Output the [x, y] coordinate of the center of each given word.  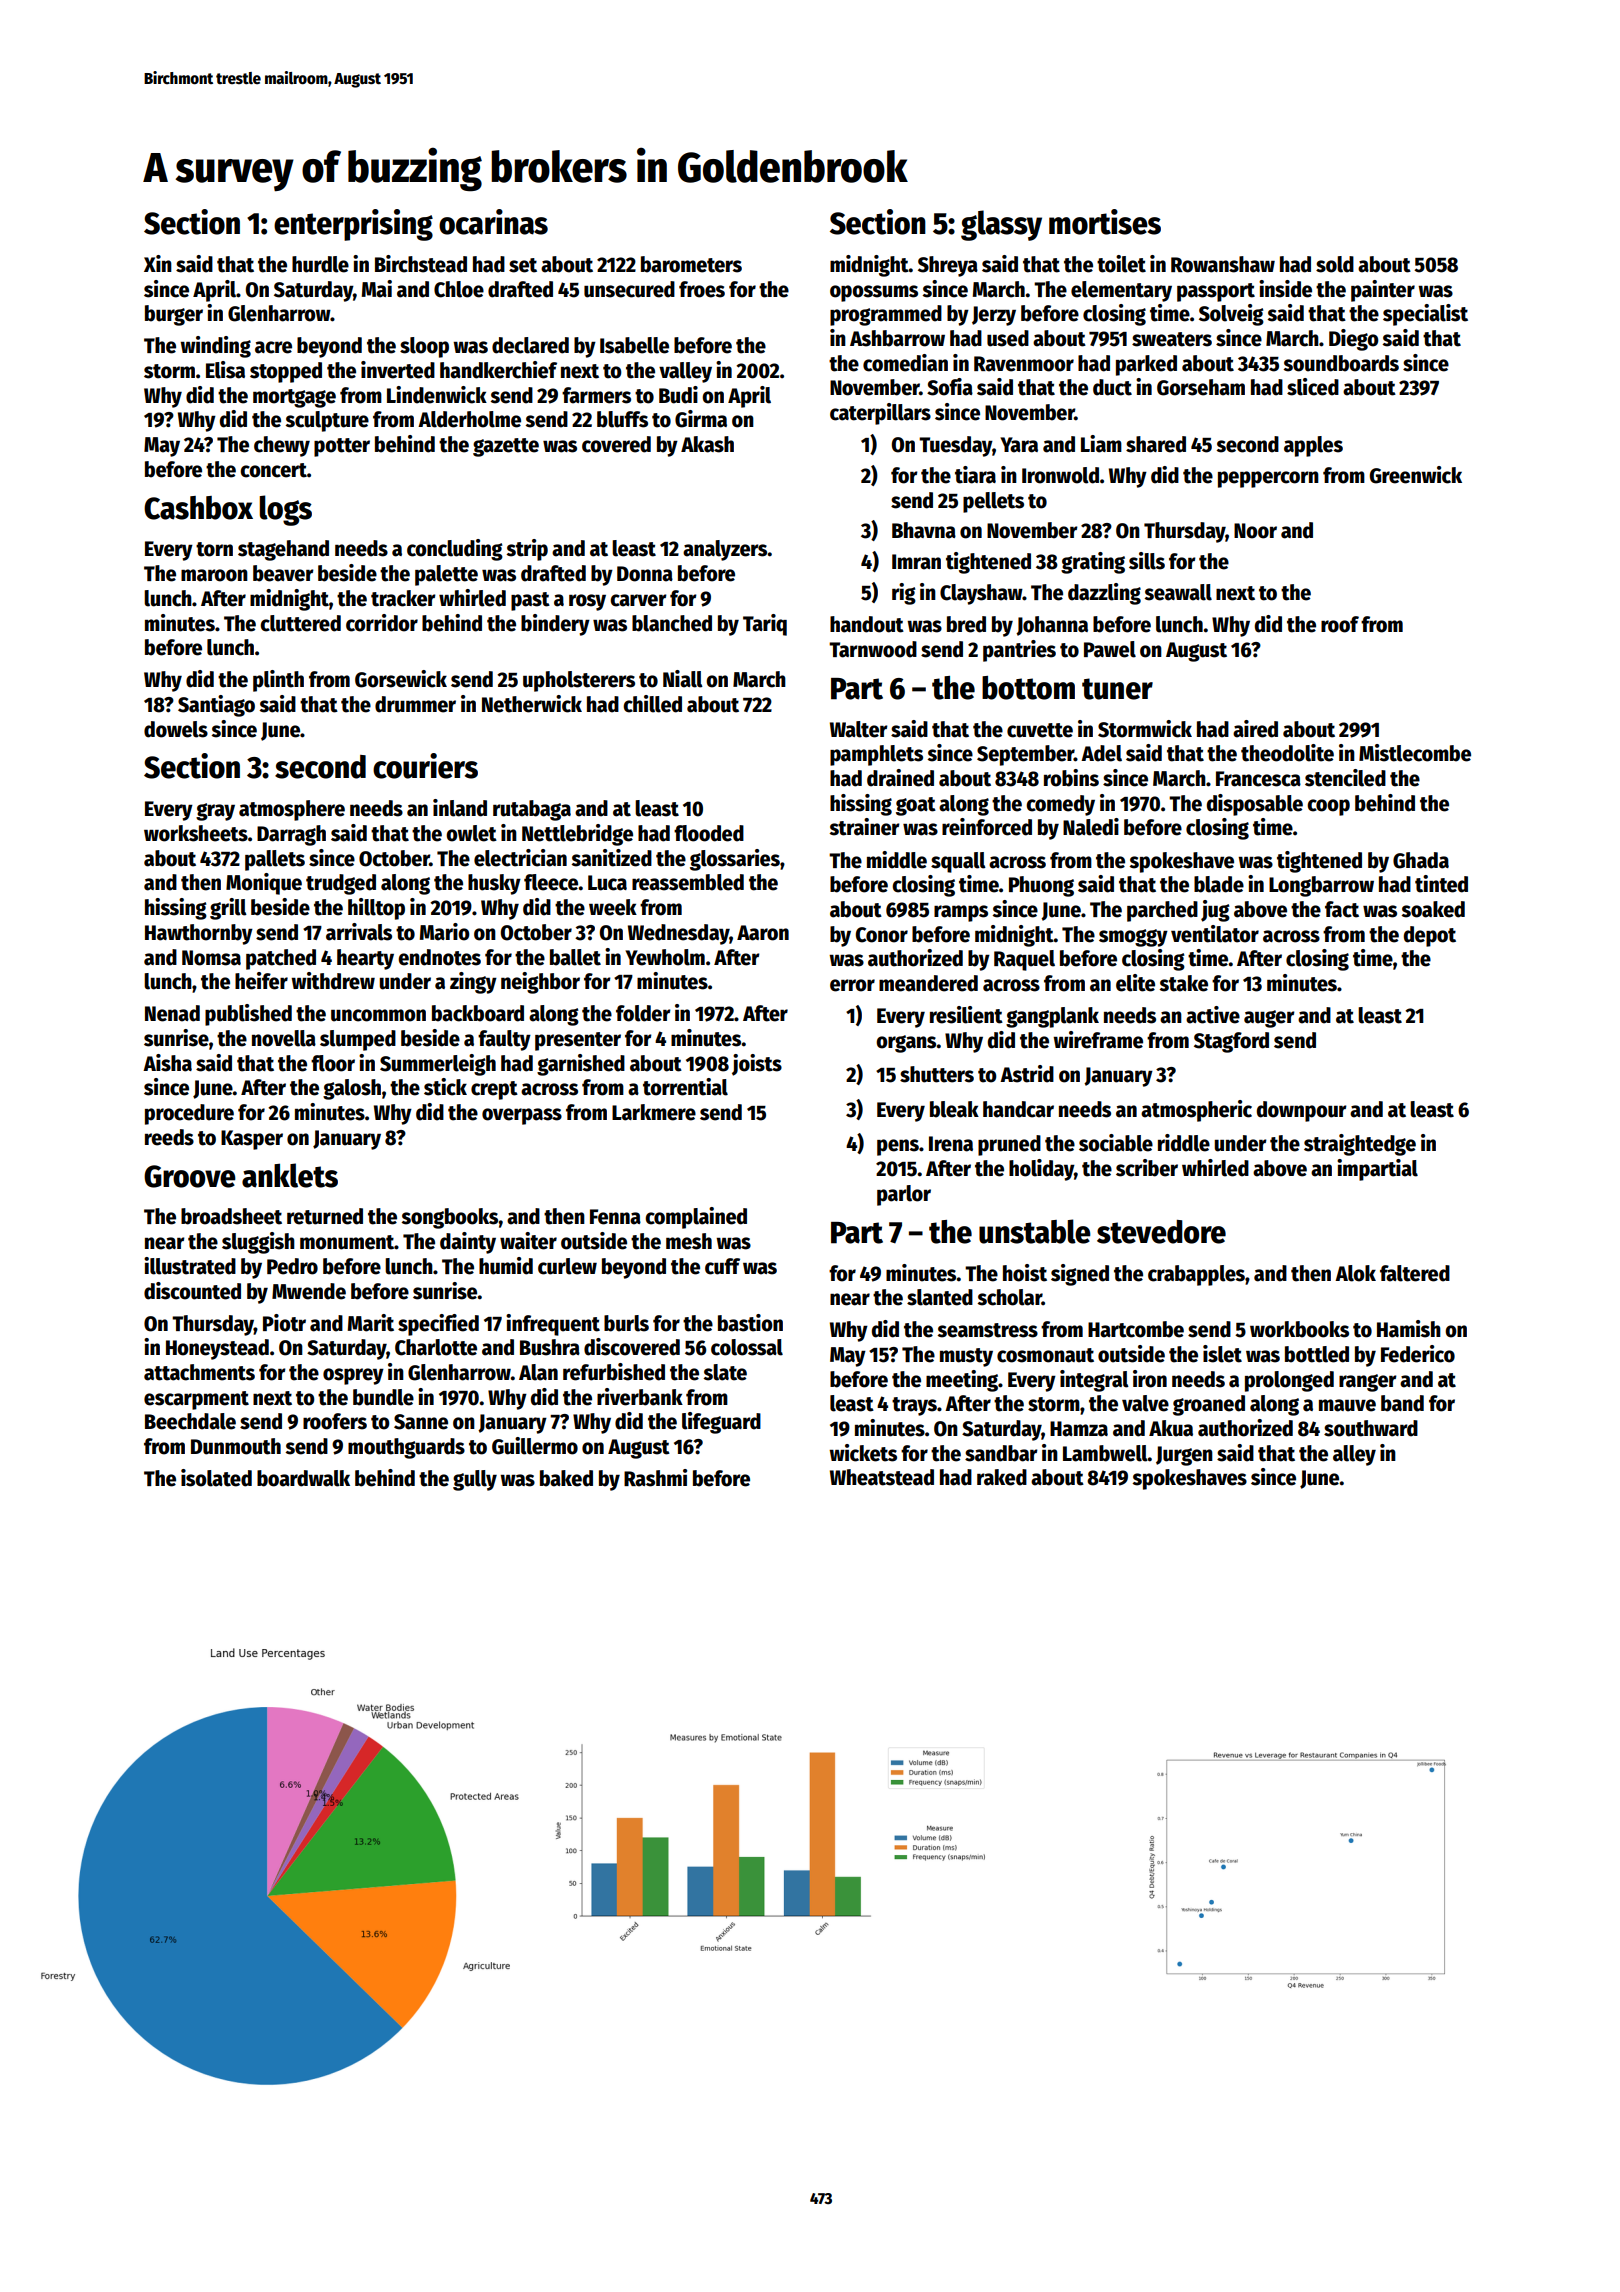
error [852, 985]
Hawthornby [199, 934]
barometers [691, 264]
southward [1371, 1428]
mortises [1105, 222]
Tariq [765, 625]
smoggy [1133, 938]
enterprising [353, 225]
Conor [882, 935]
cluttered [300, 623]
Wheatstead [882, 1477]
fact [1342, 909]
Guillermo [535, 1446]
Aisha [167, 1063]
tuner [1117, 689]
